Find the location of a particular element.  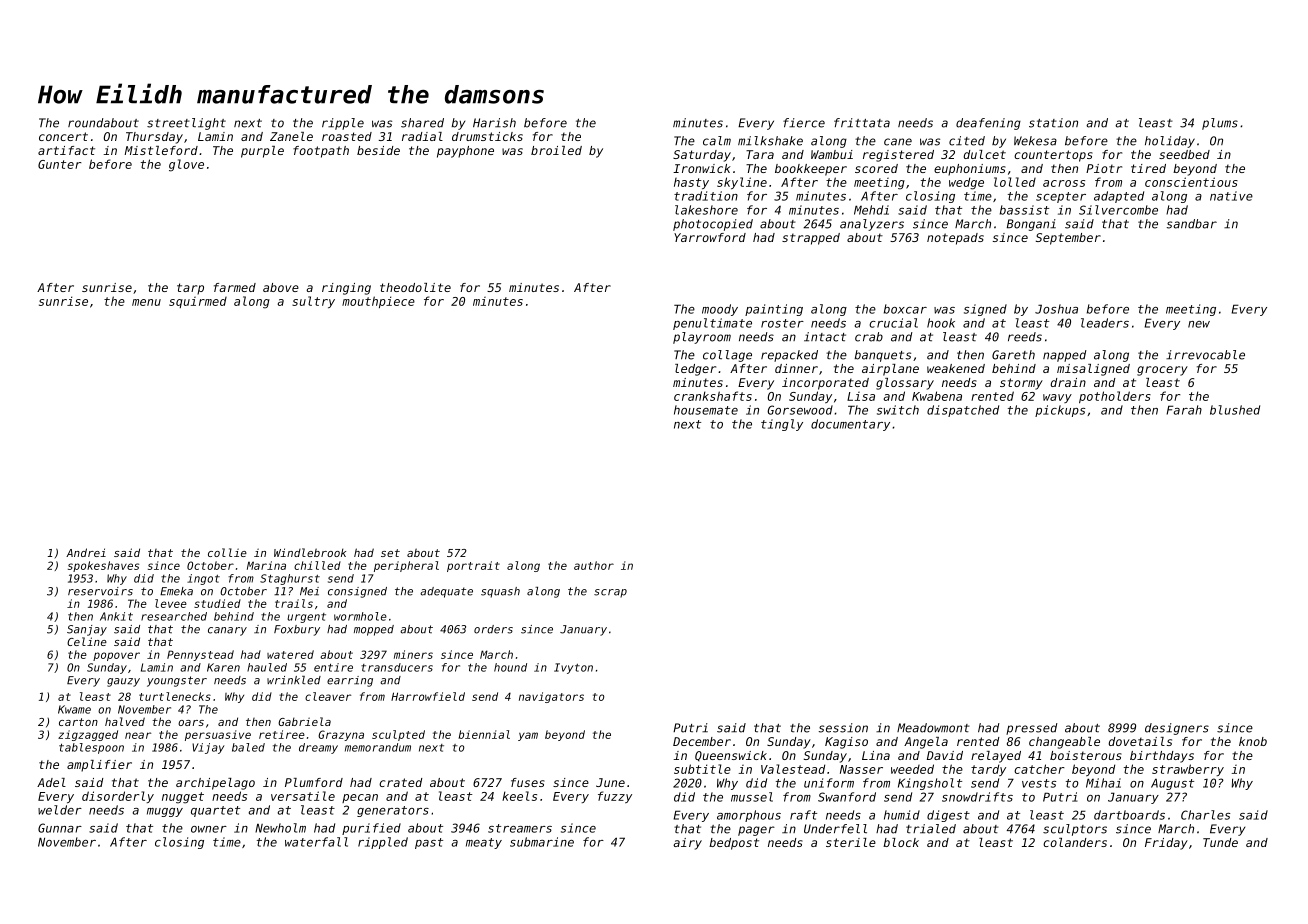

Grazyna is located at coordinates (341, 735).
